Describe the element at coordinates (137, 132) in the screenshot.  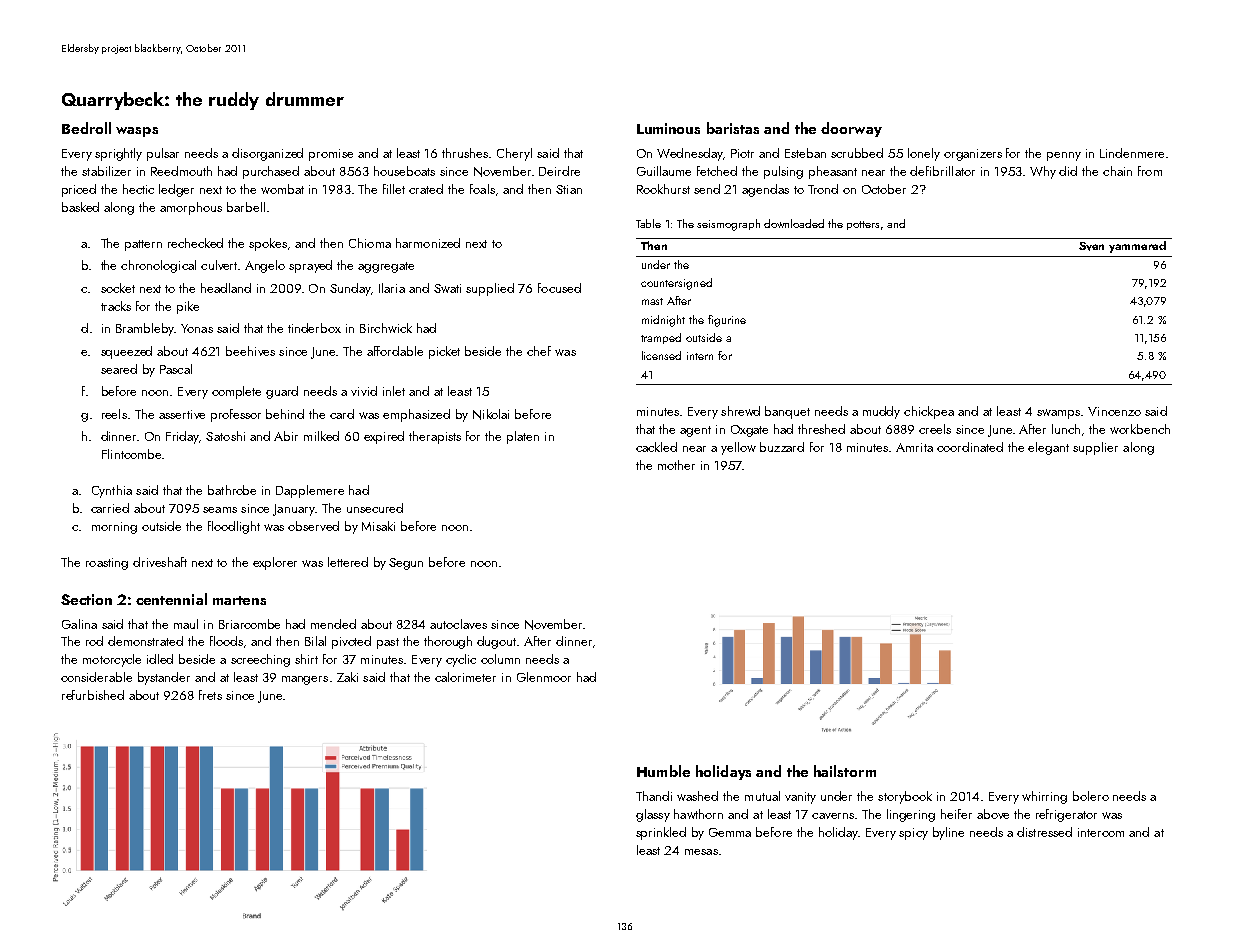
I see `wasps` at that location.
